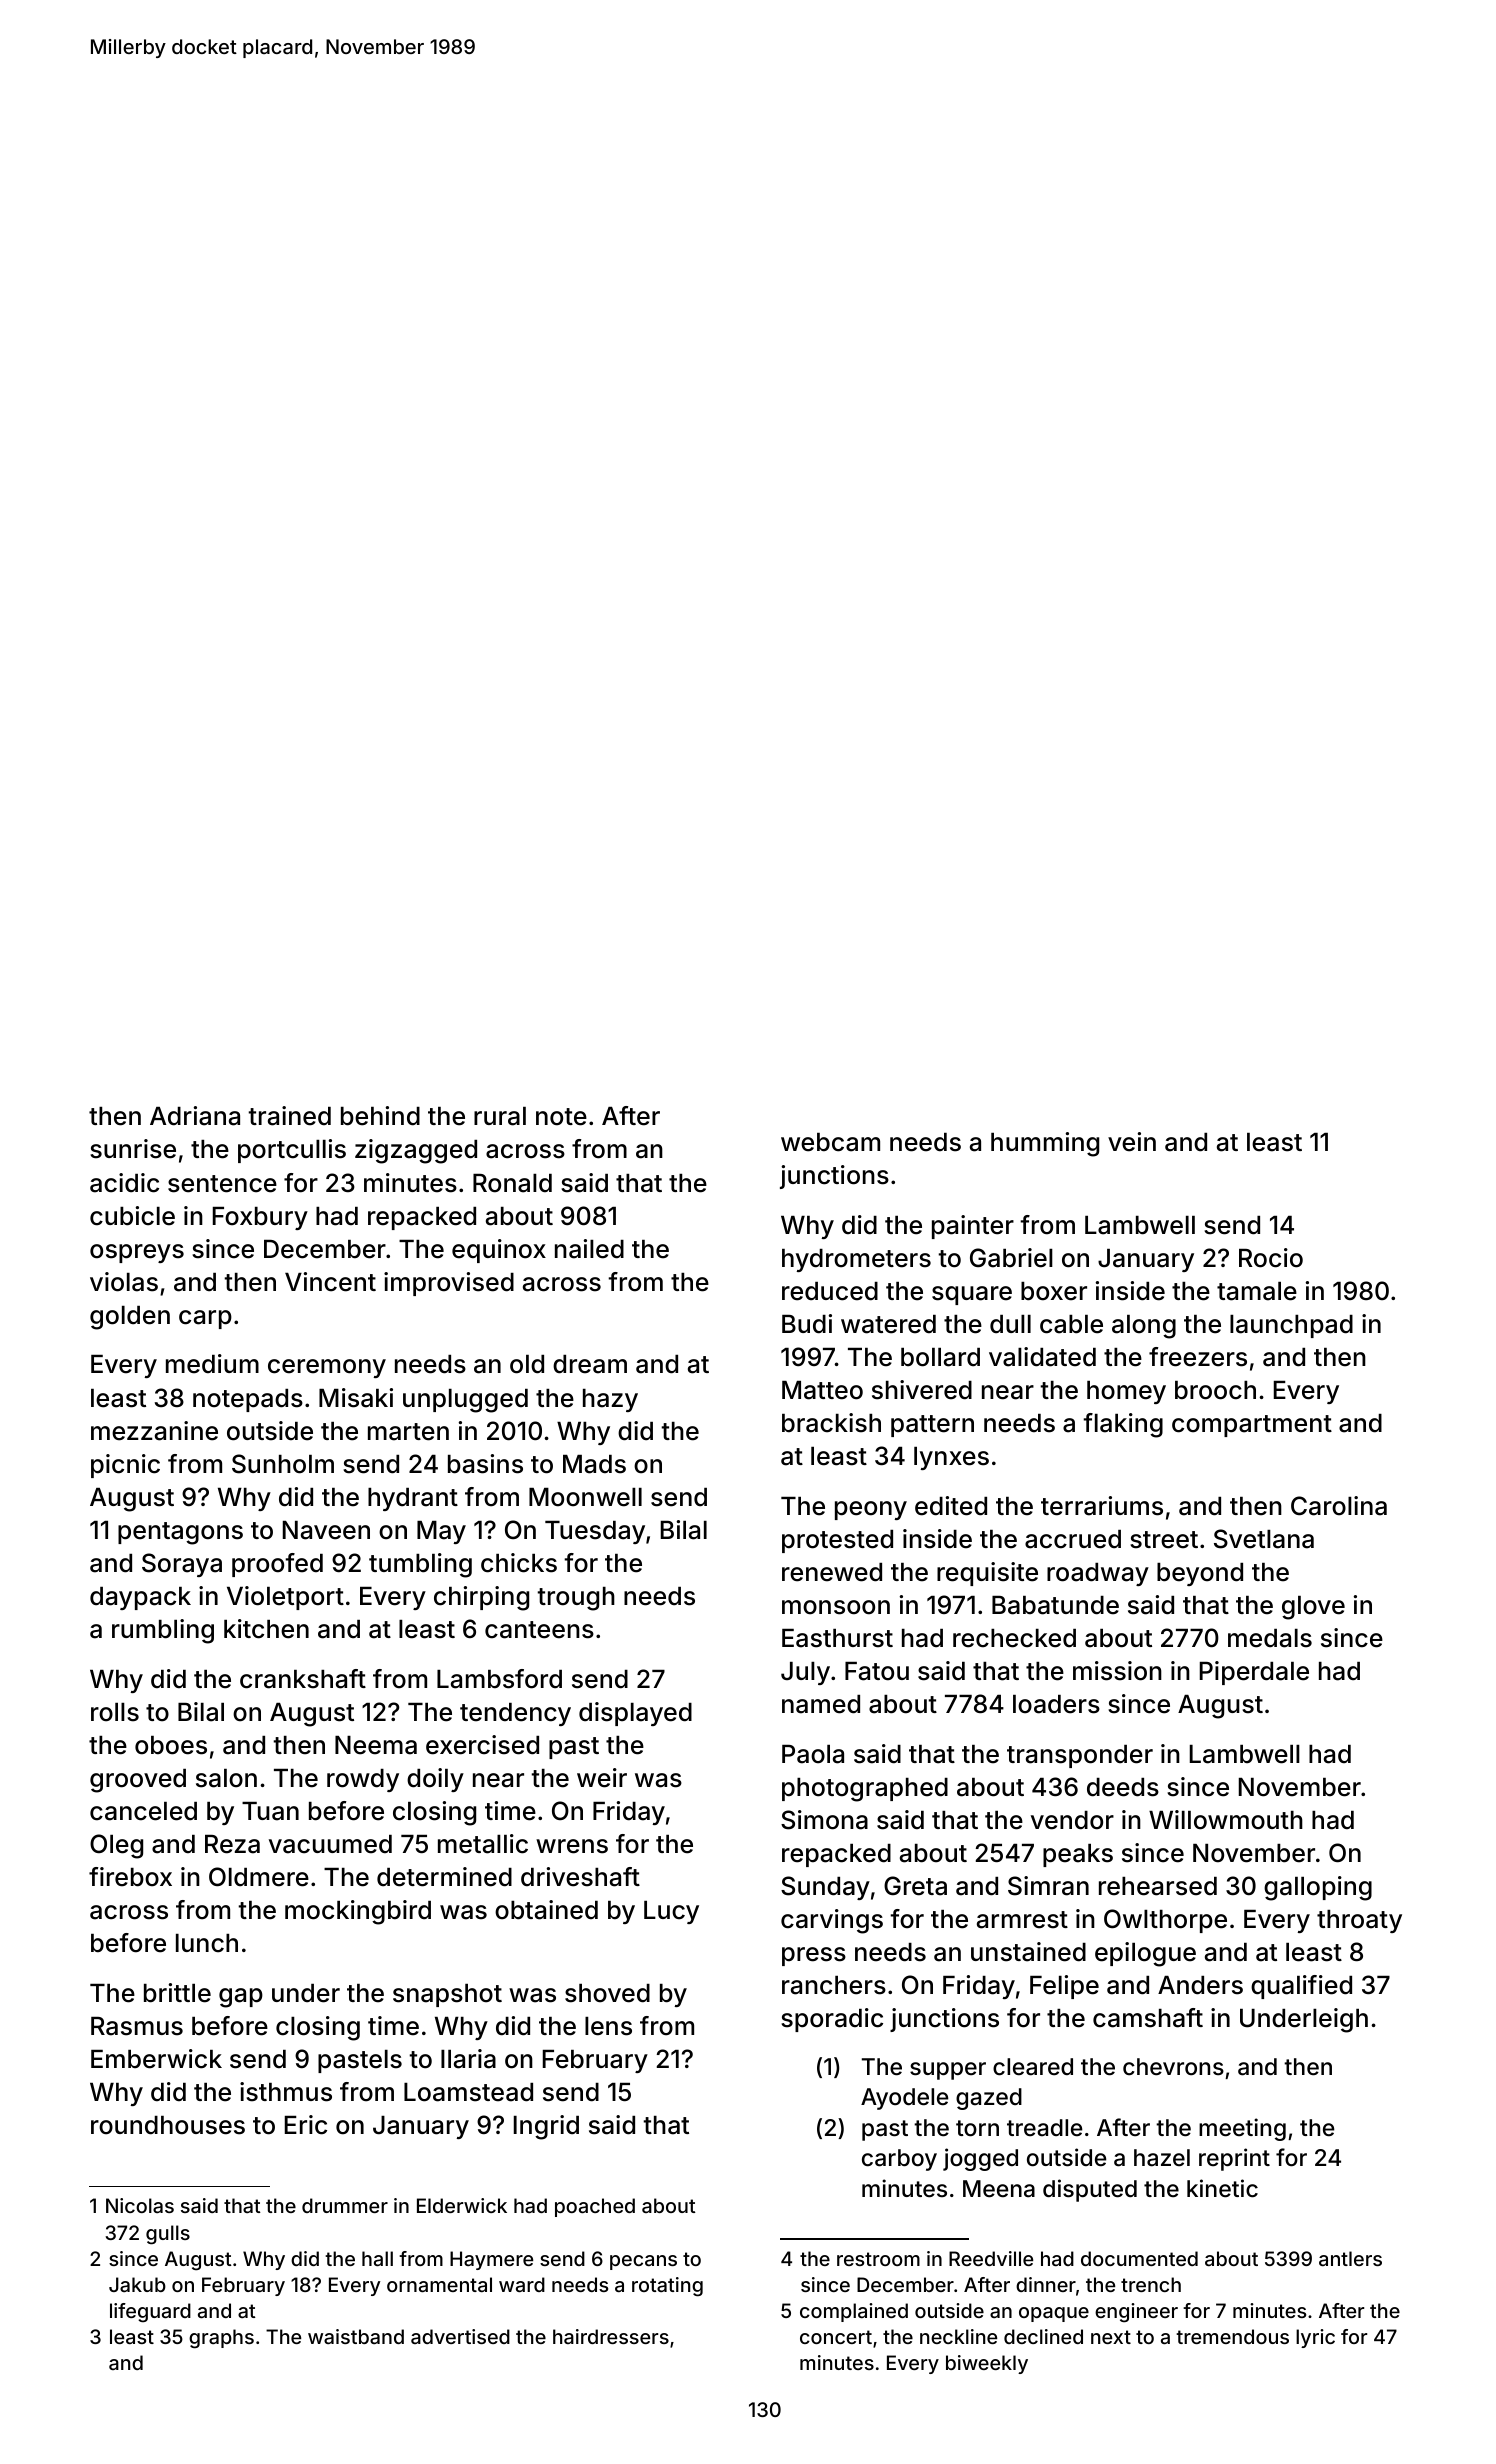 This image has width=1496, height=2464. I want to click on watered, so click(888, 1324).
